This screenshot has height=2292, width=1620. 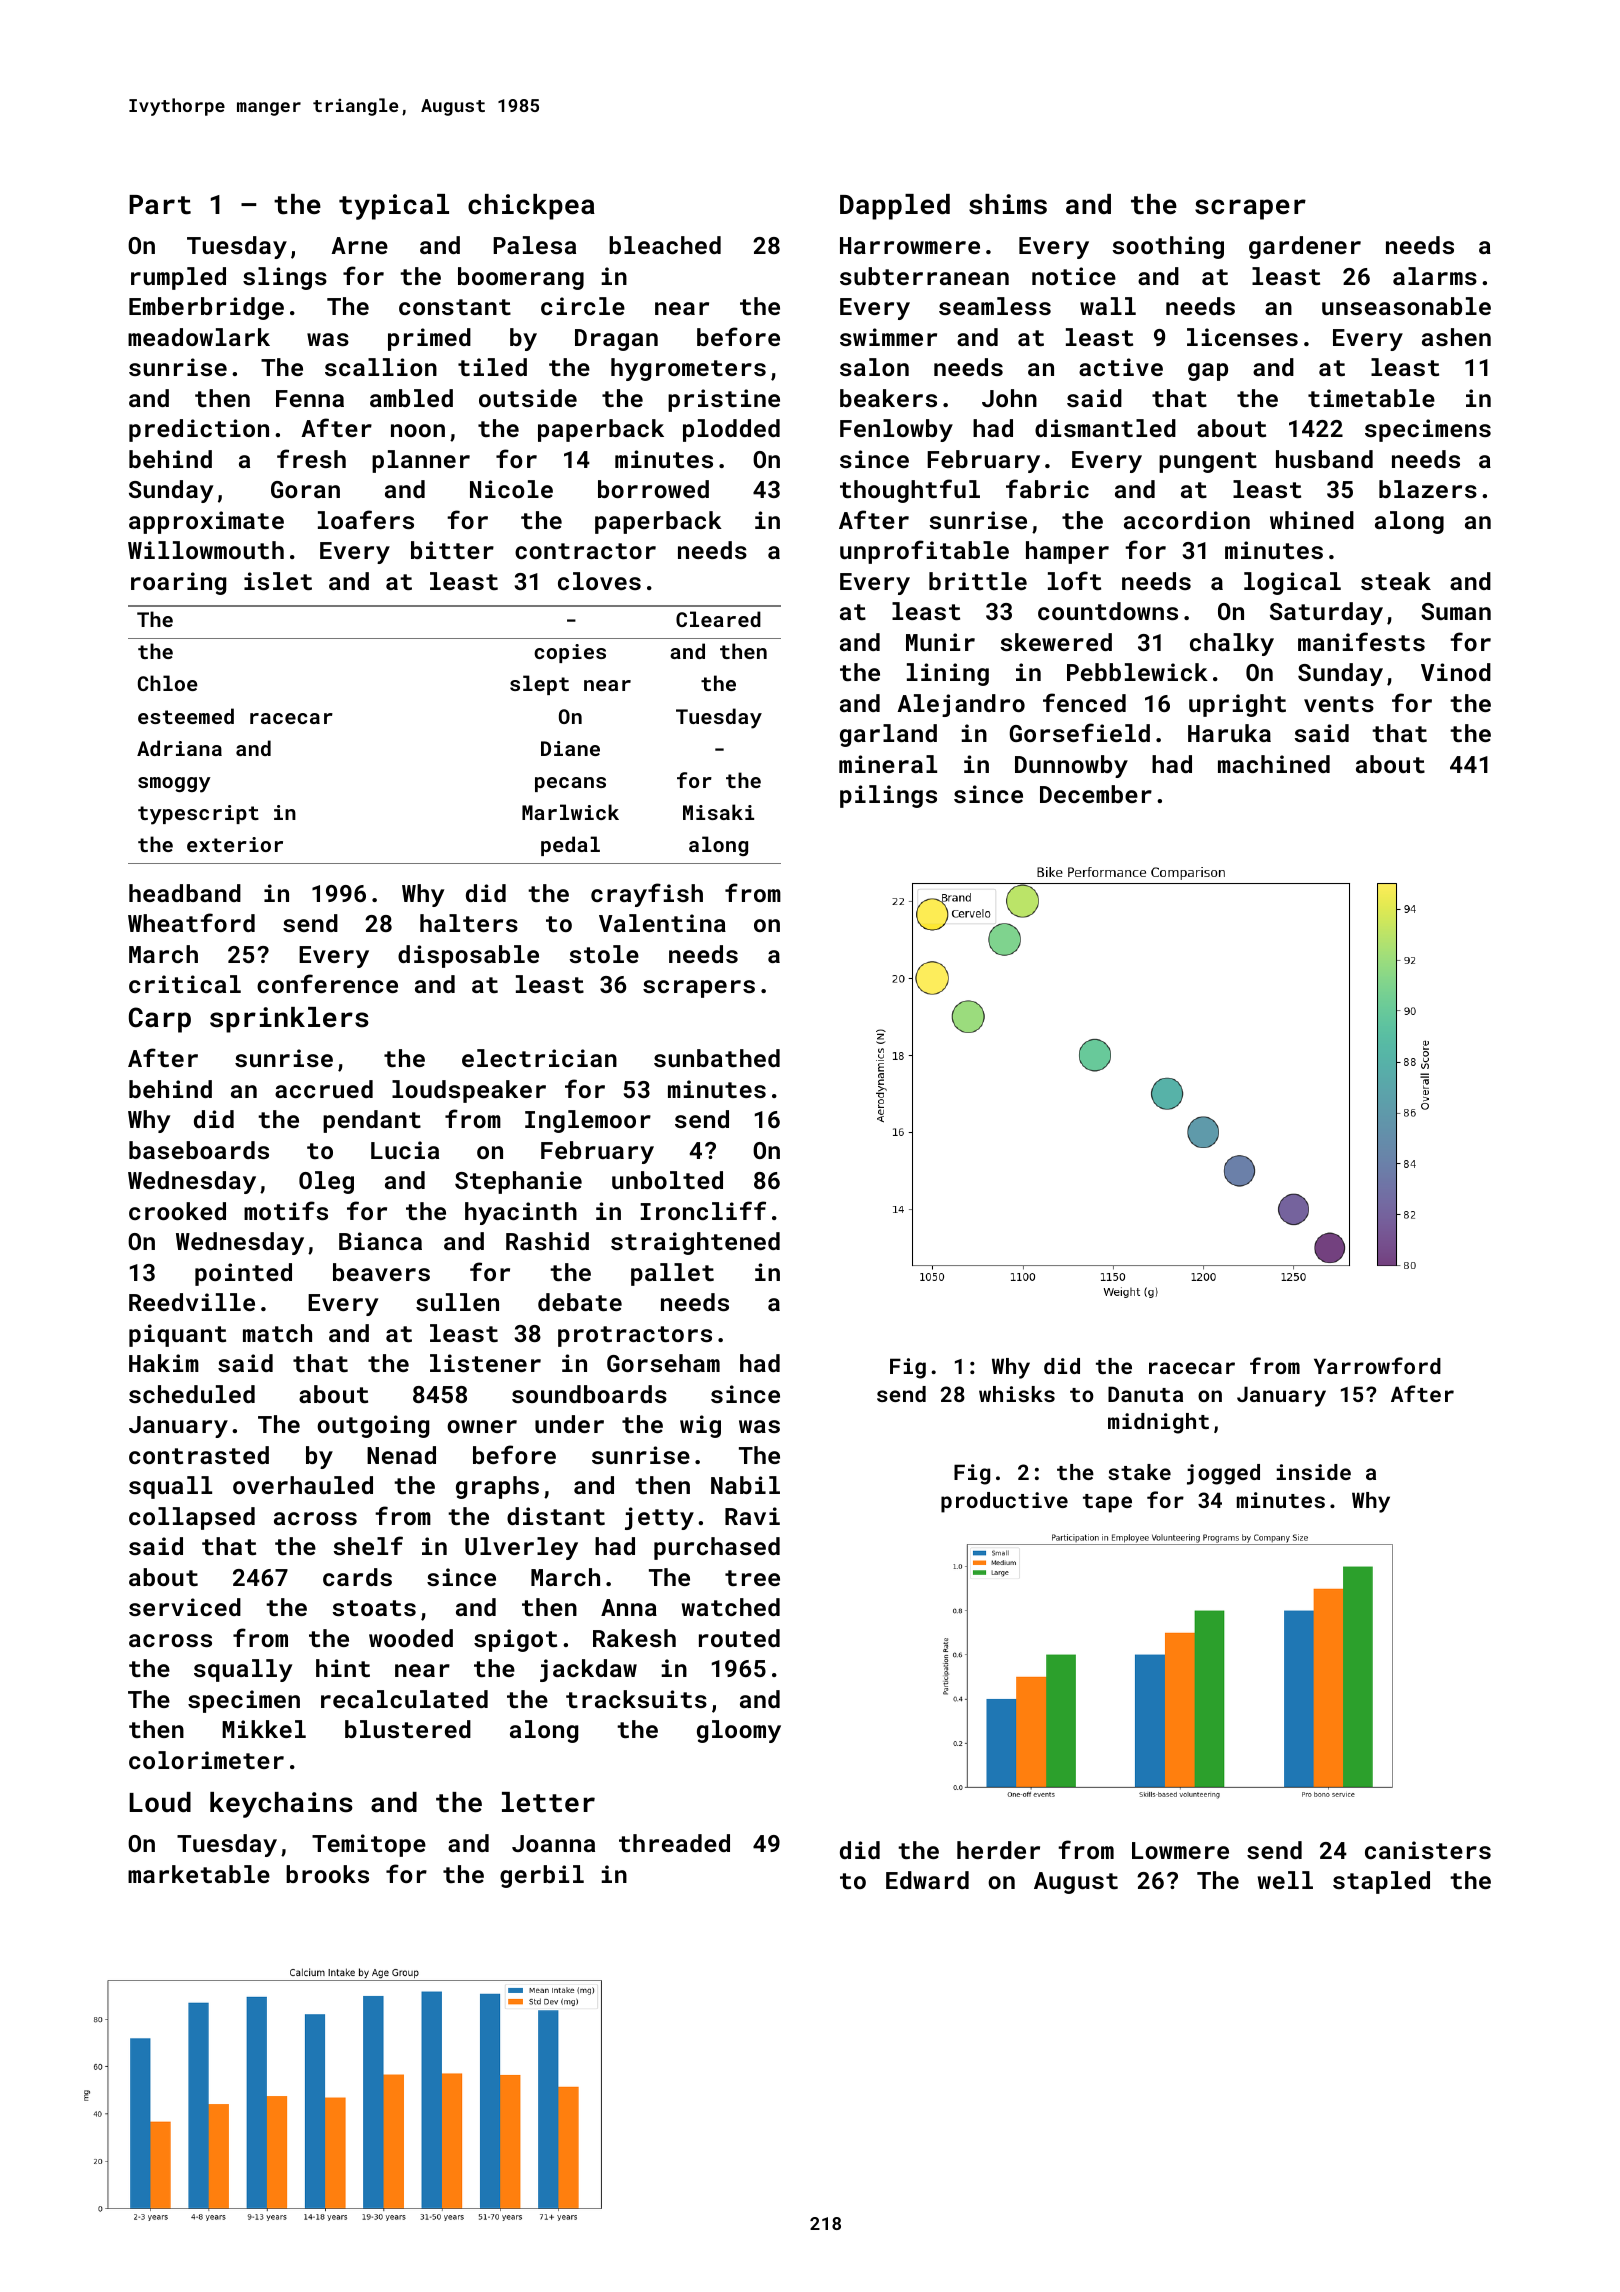 I want to click on roaring, so click(x=178, y=583).
